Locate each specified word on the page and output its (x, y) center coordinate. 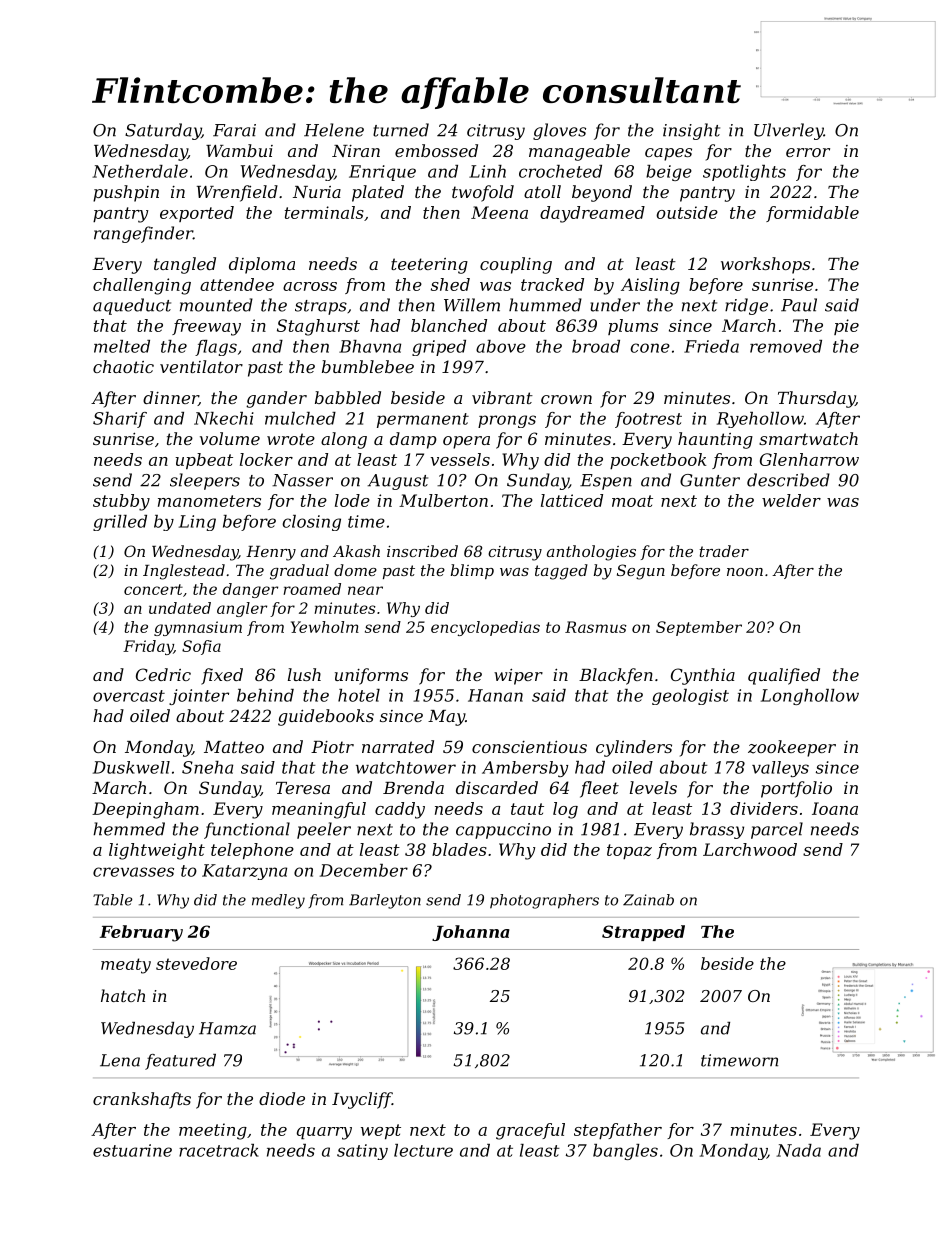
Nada (798, 1150)
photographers (544, 901)
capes (668, 154)
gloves (559, 131)
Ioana (835, 808)
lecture (423, 1150)
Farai (234, 130)
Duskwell (131, 767)
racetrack (219, 1150)
